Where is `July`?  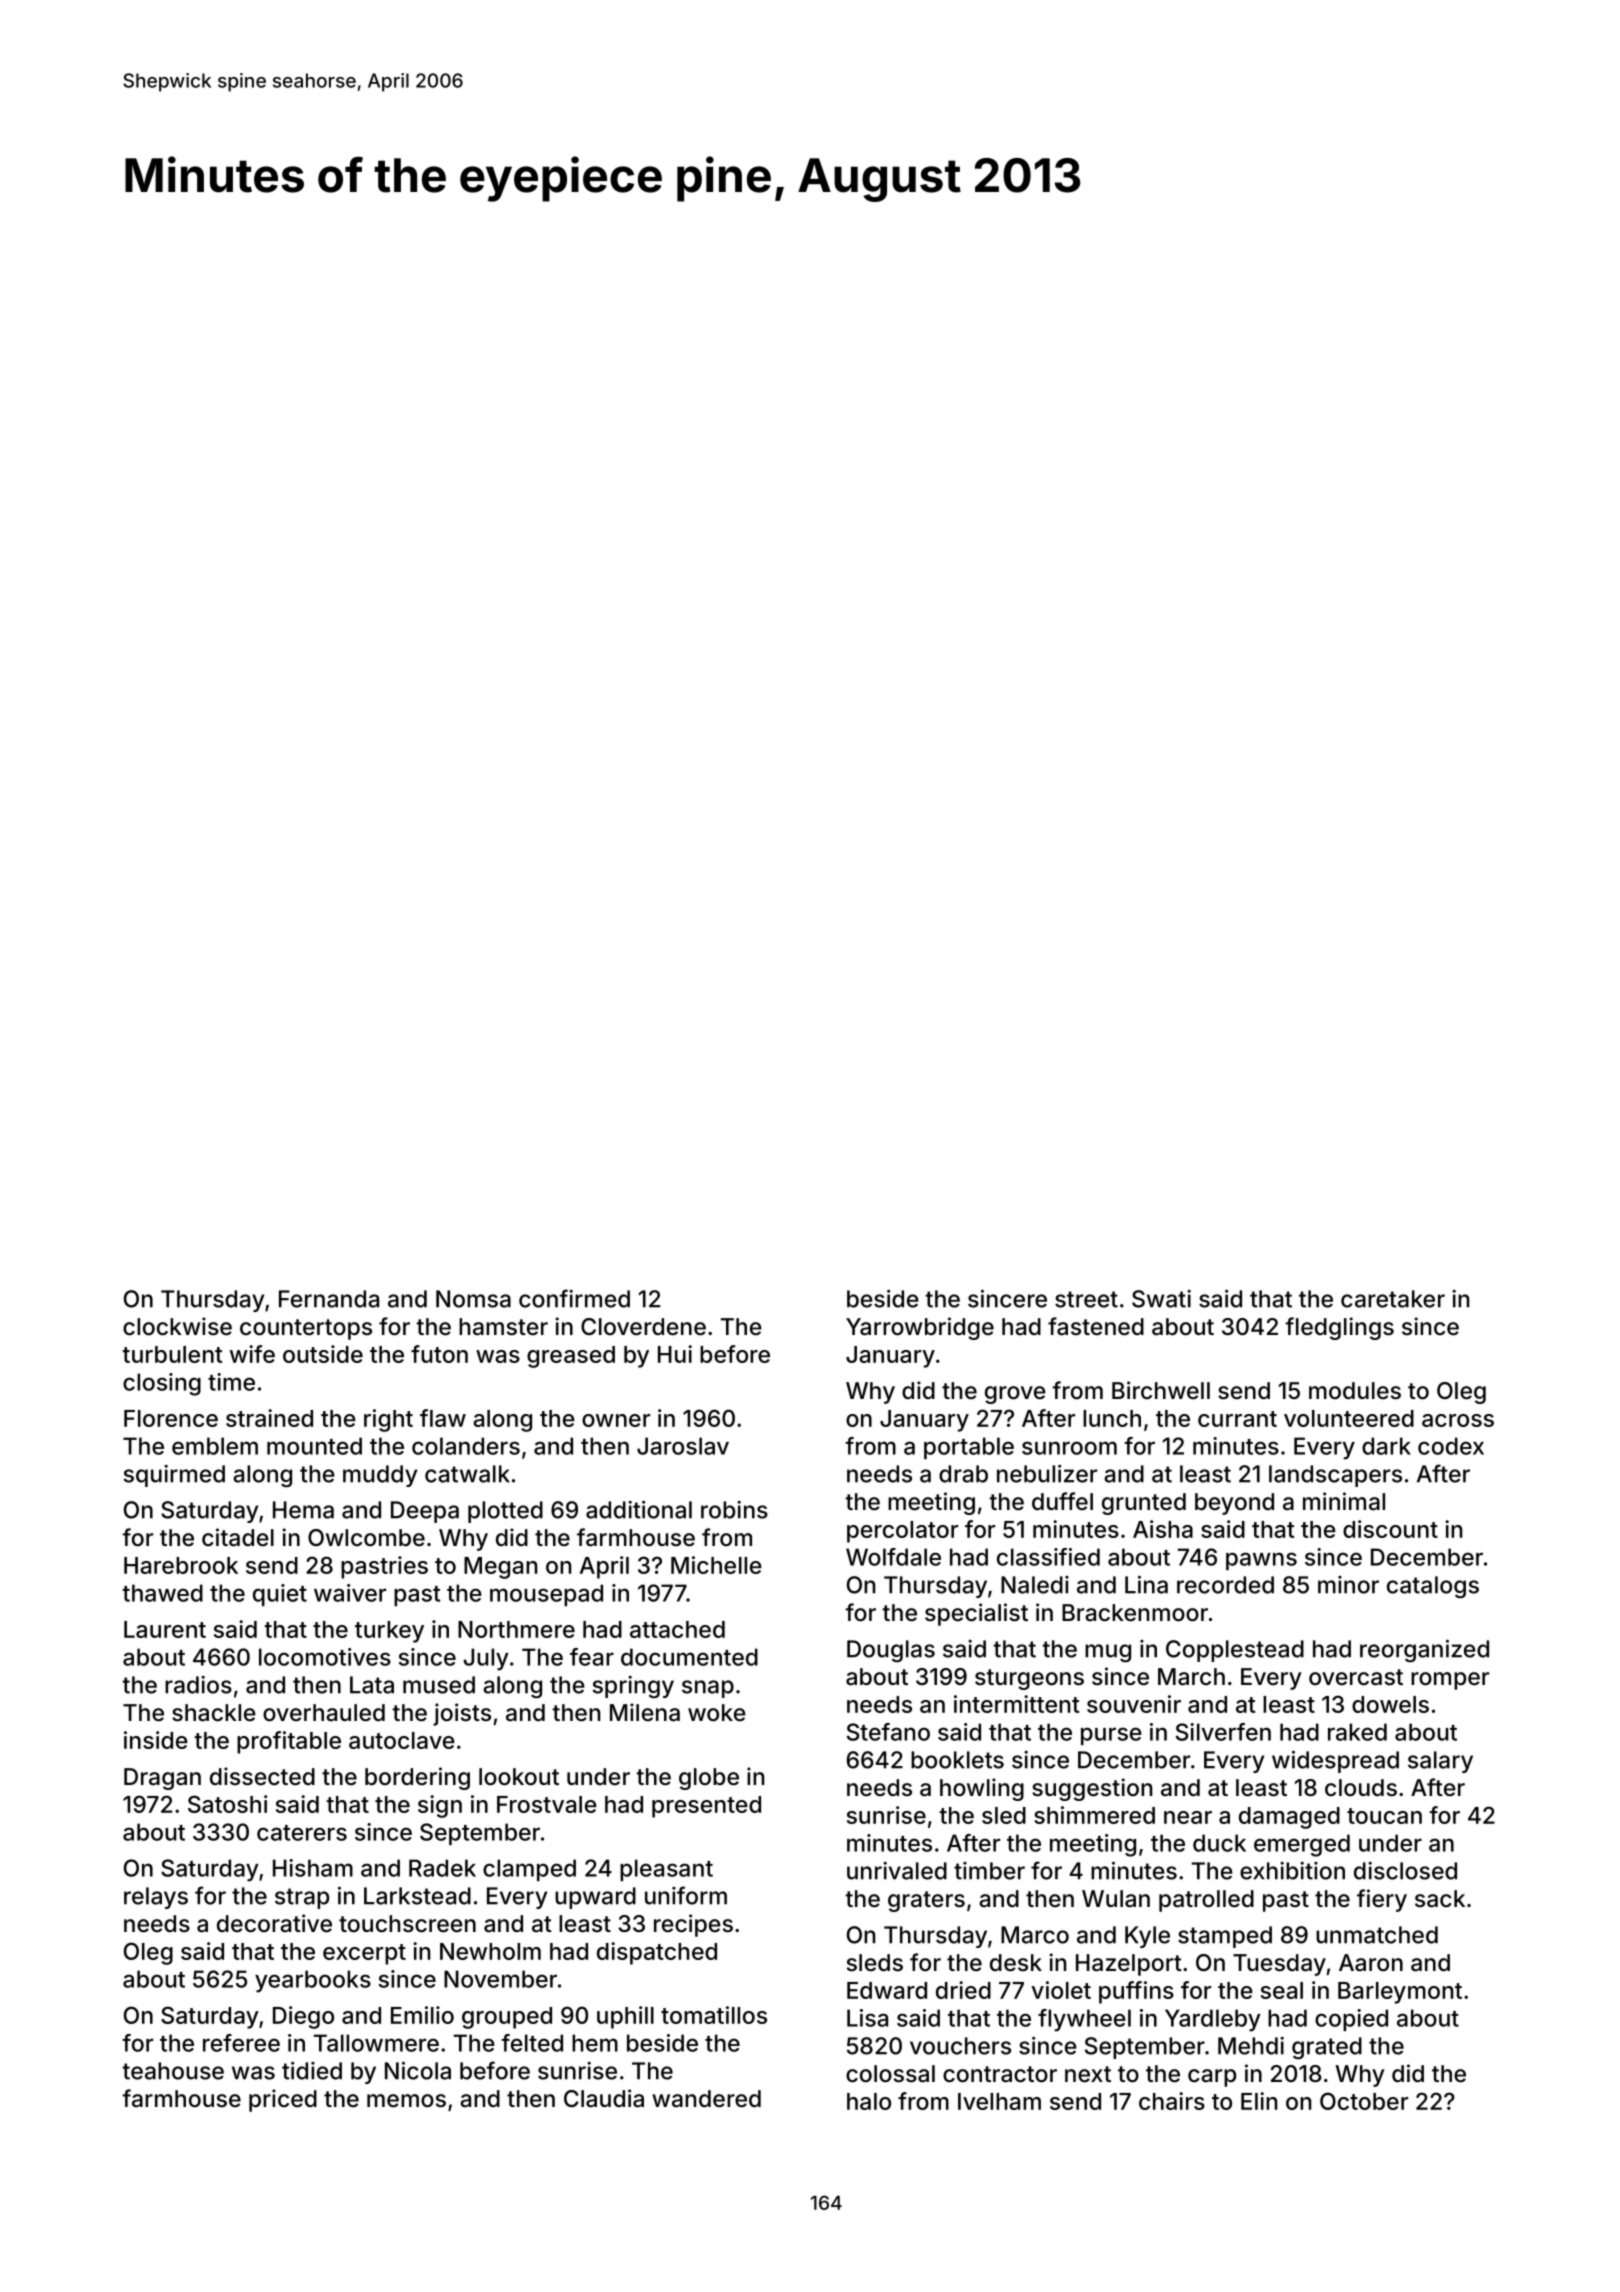
July is located at coordinates (486, 1659).
